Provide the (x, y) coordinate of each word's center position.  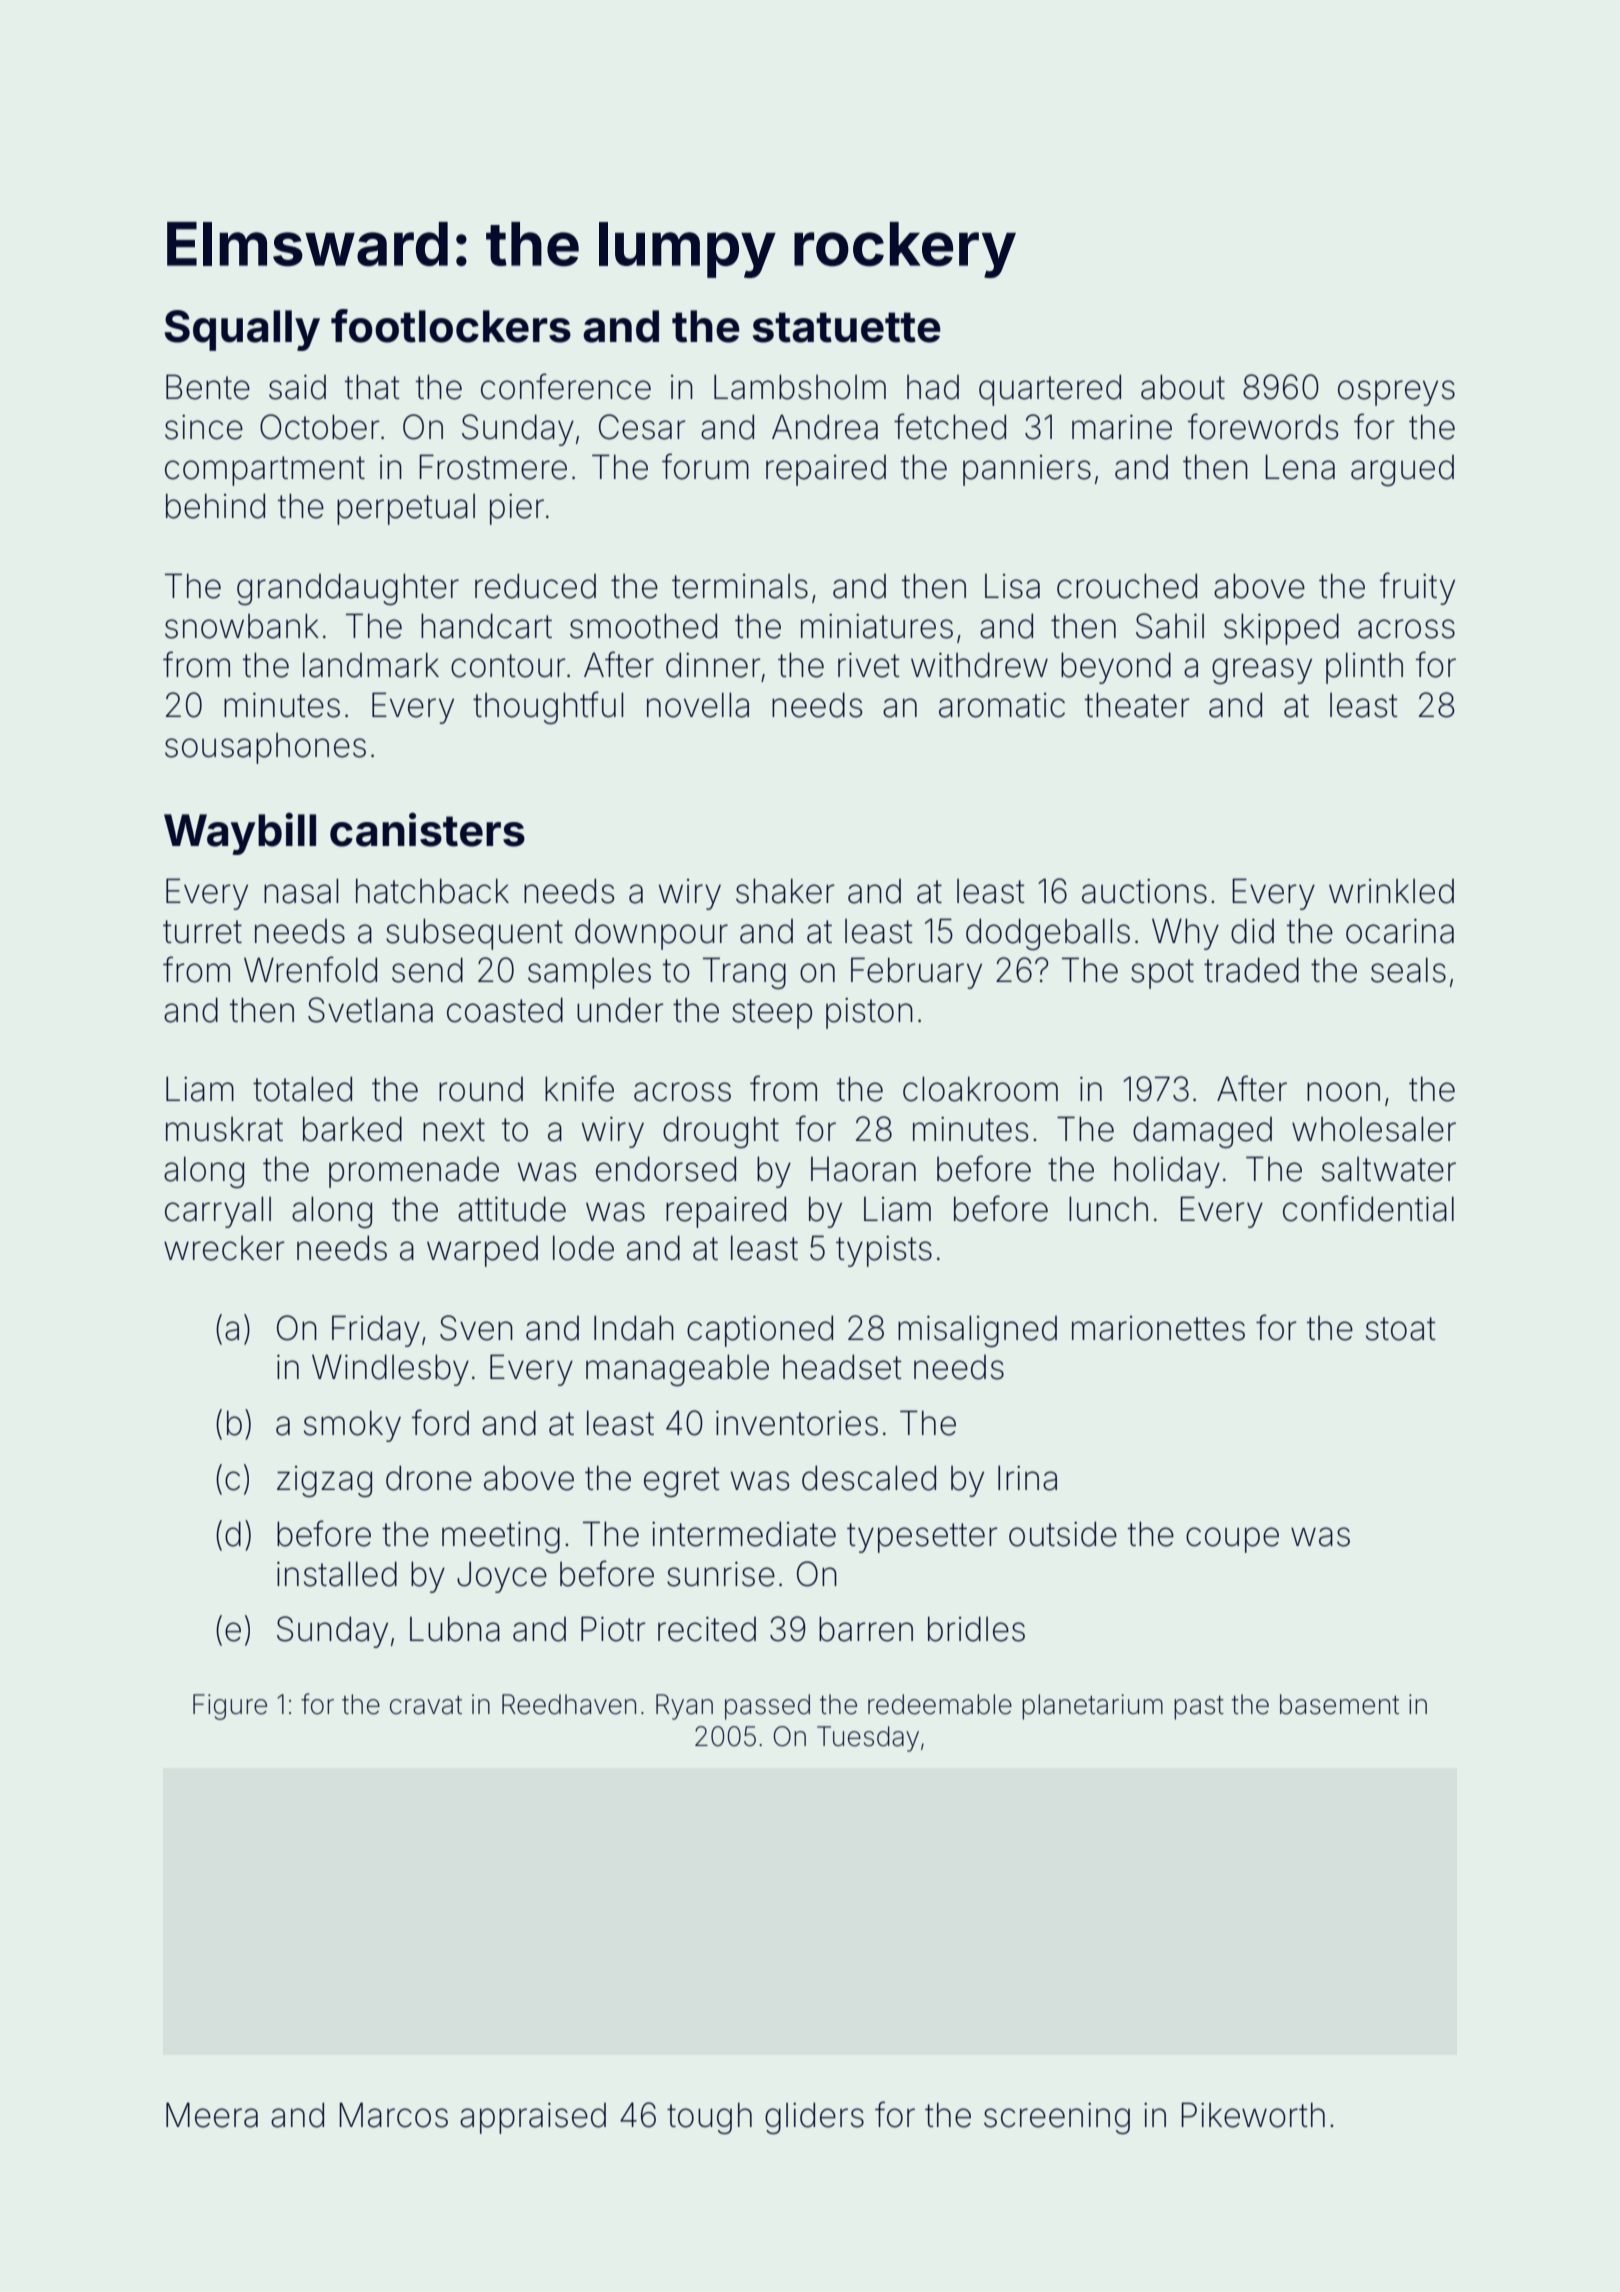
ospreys (1396, 393)
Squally (242, 330)
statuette (847, 327)
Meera (212, 2115)
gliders (814, 2118)
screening (1057, 2118)
